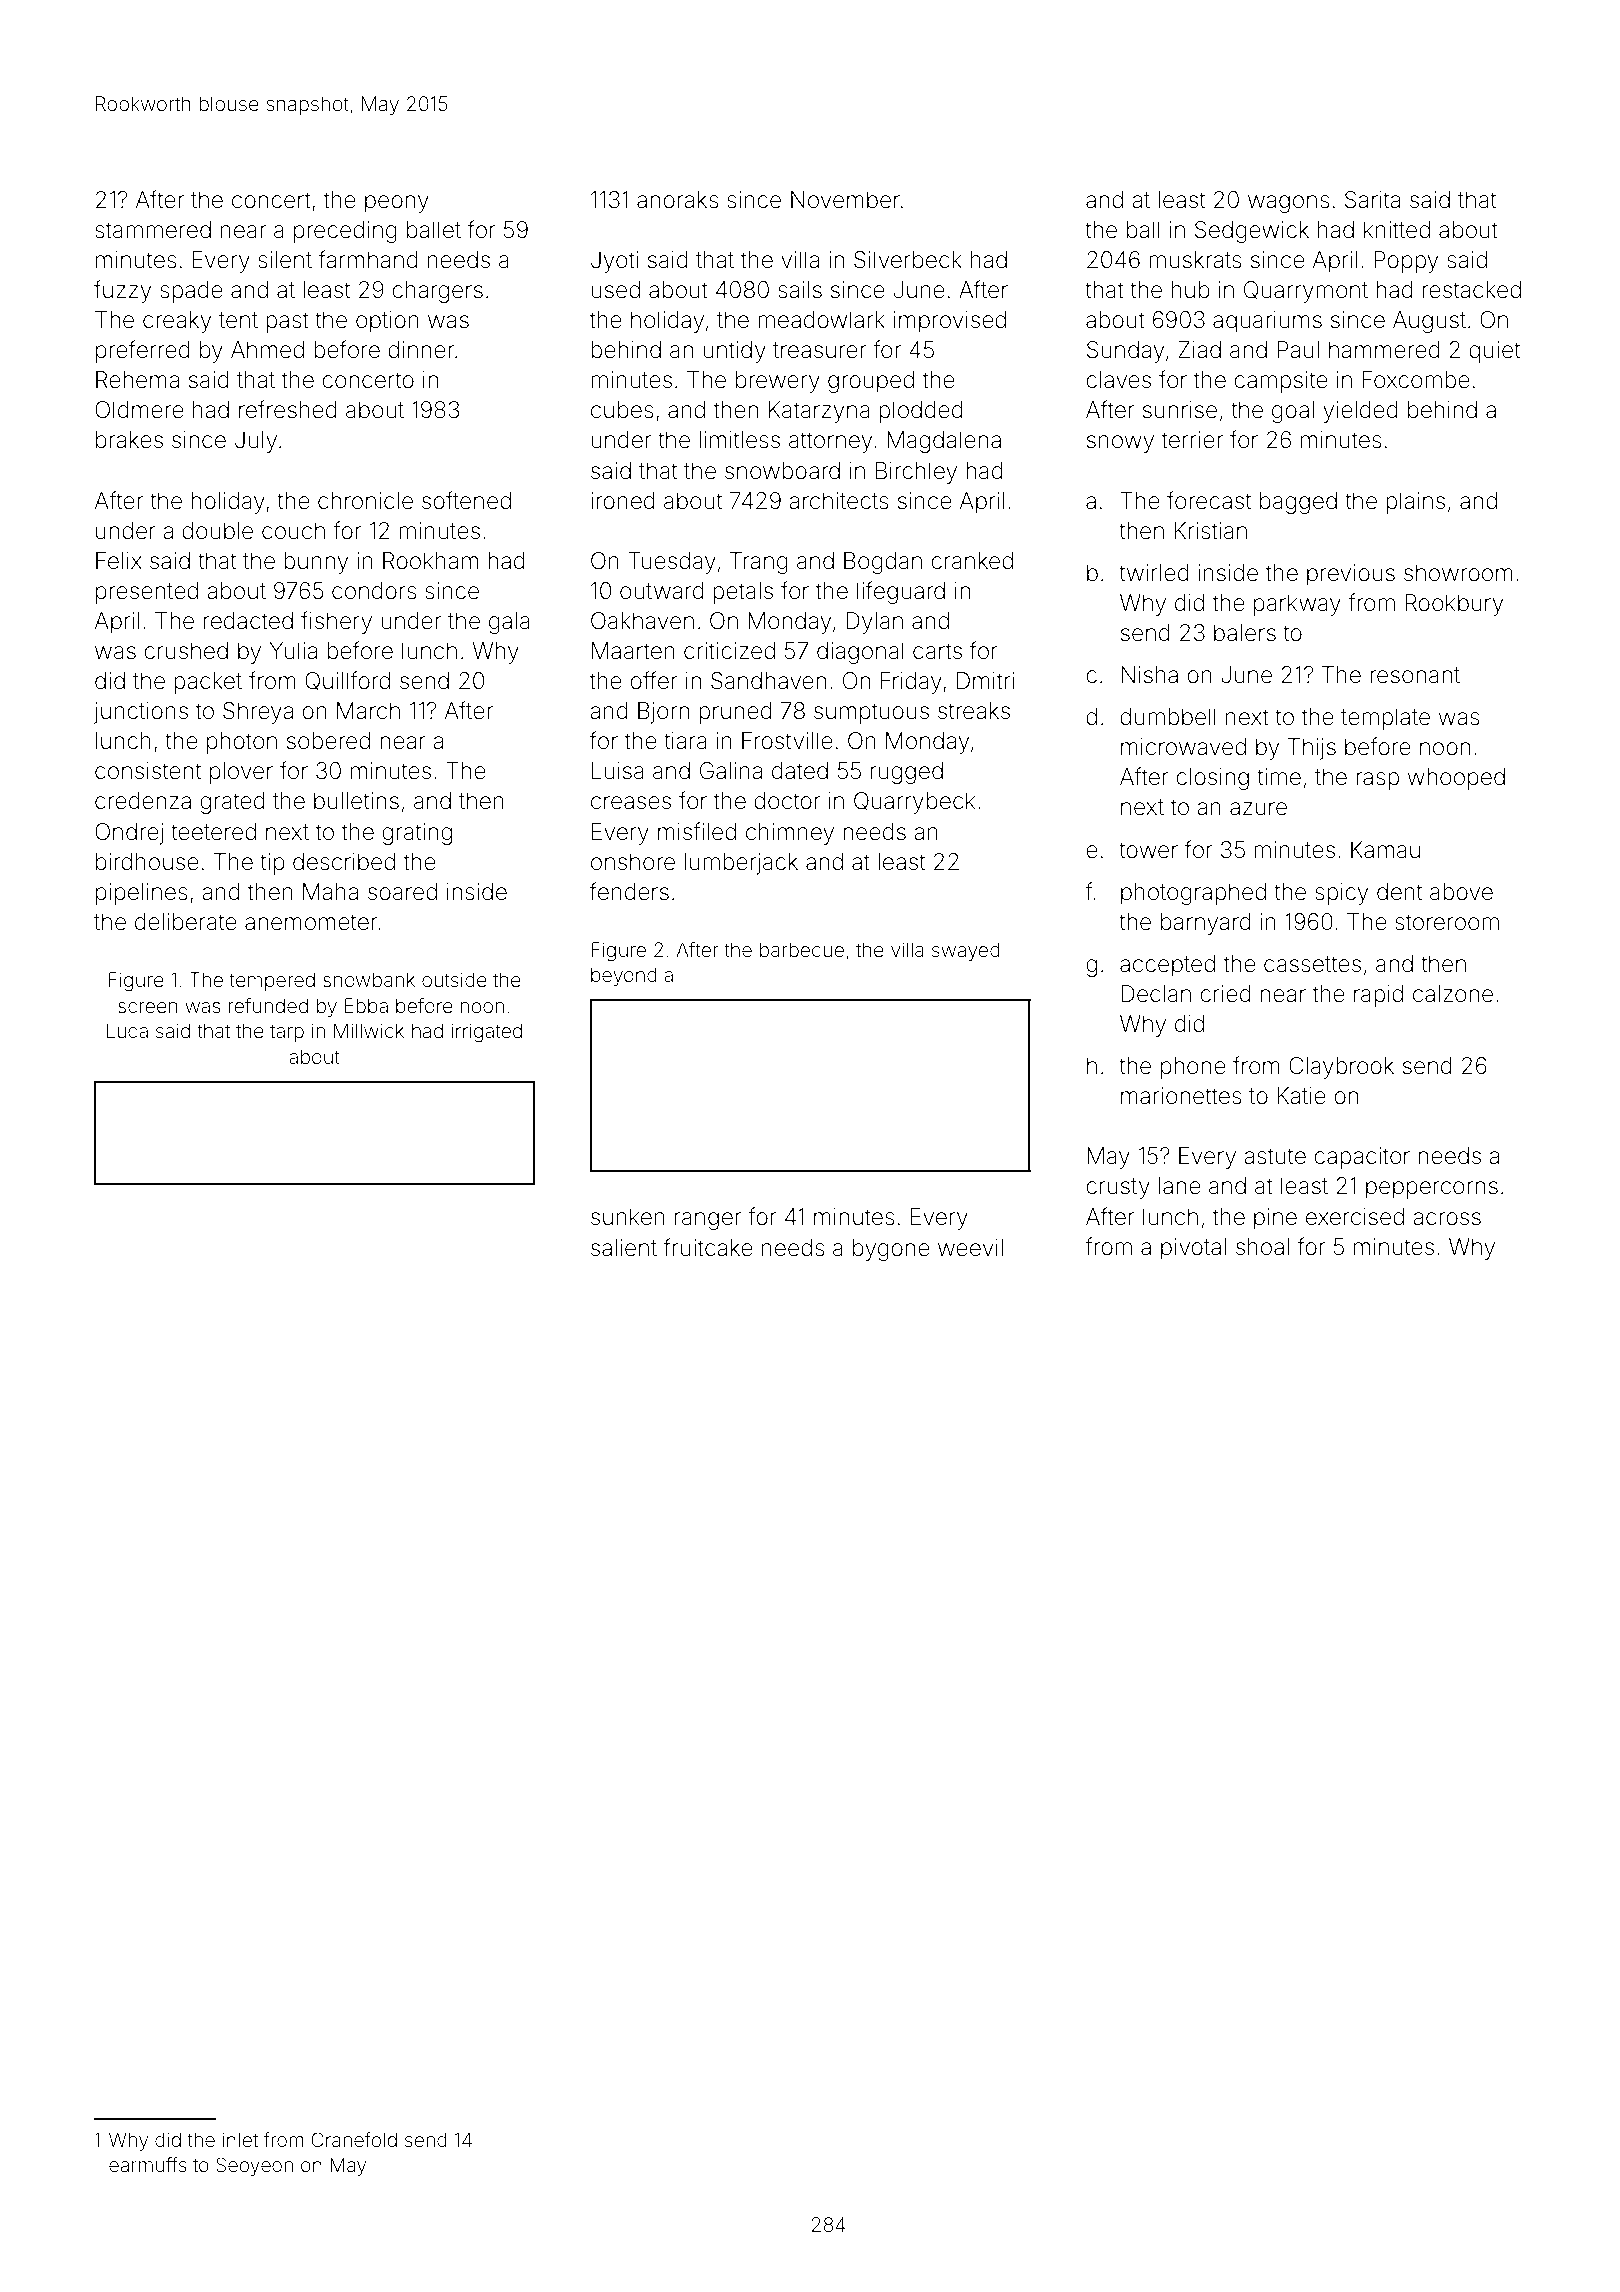 This screenshot has width=1620, height=2292. What do you see at coordinates (354, 2139) in the screenshot?
I see `Cranefold` at bounding box center [354, 2139].
